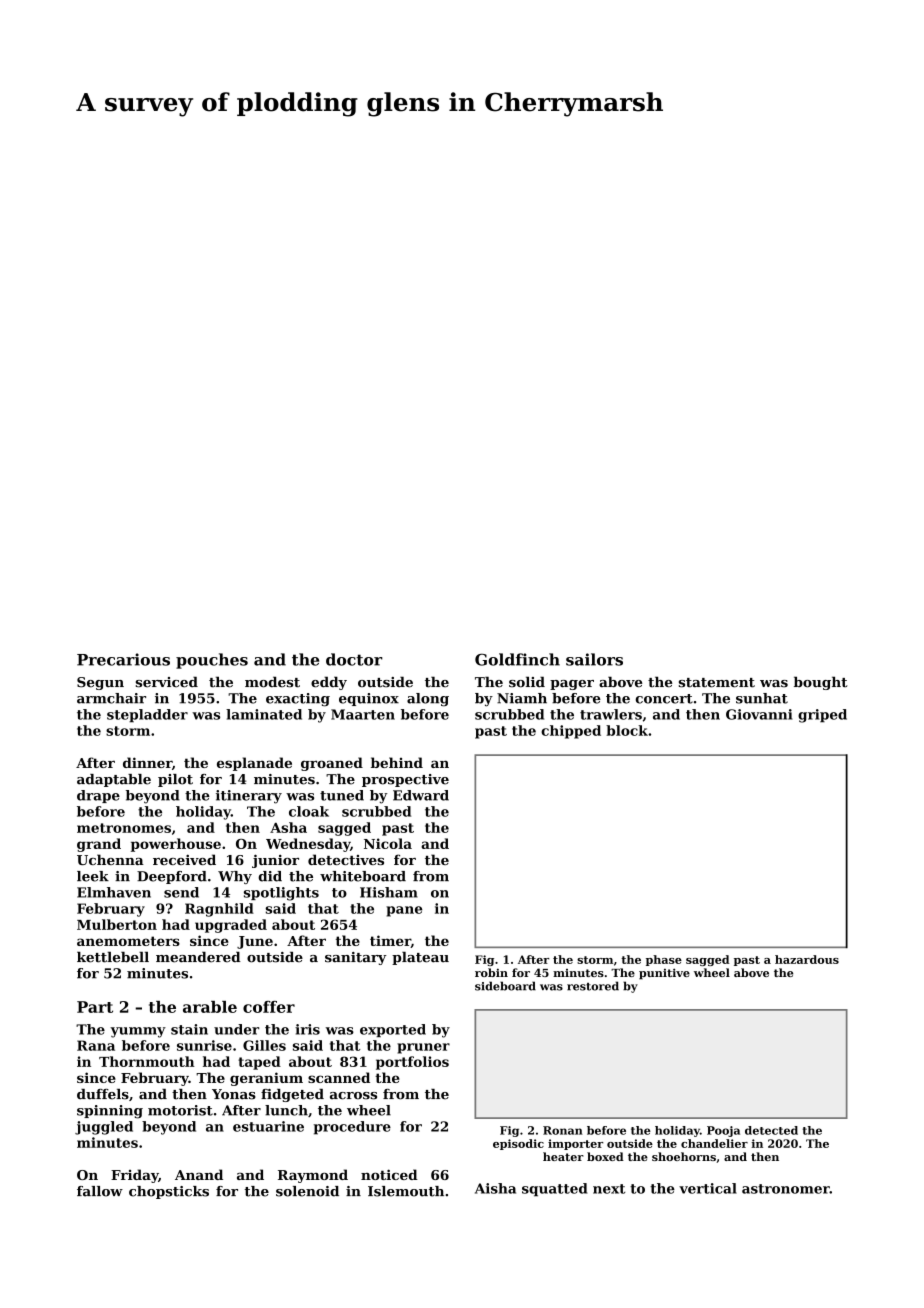  What do you see at coordinates (822, 716) in the screenshot?
I see `griped` at bounding box center [822, 716].
